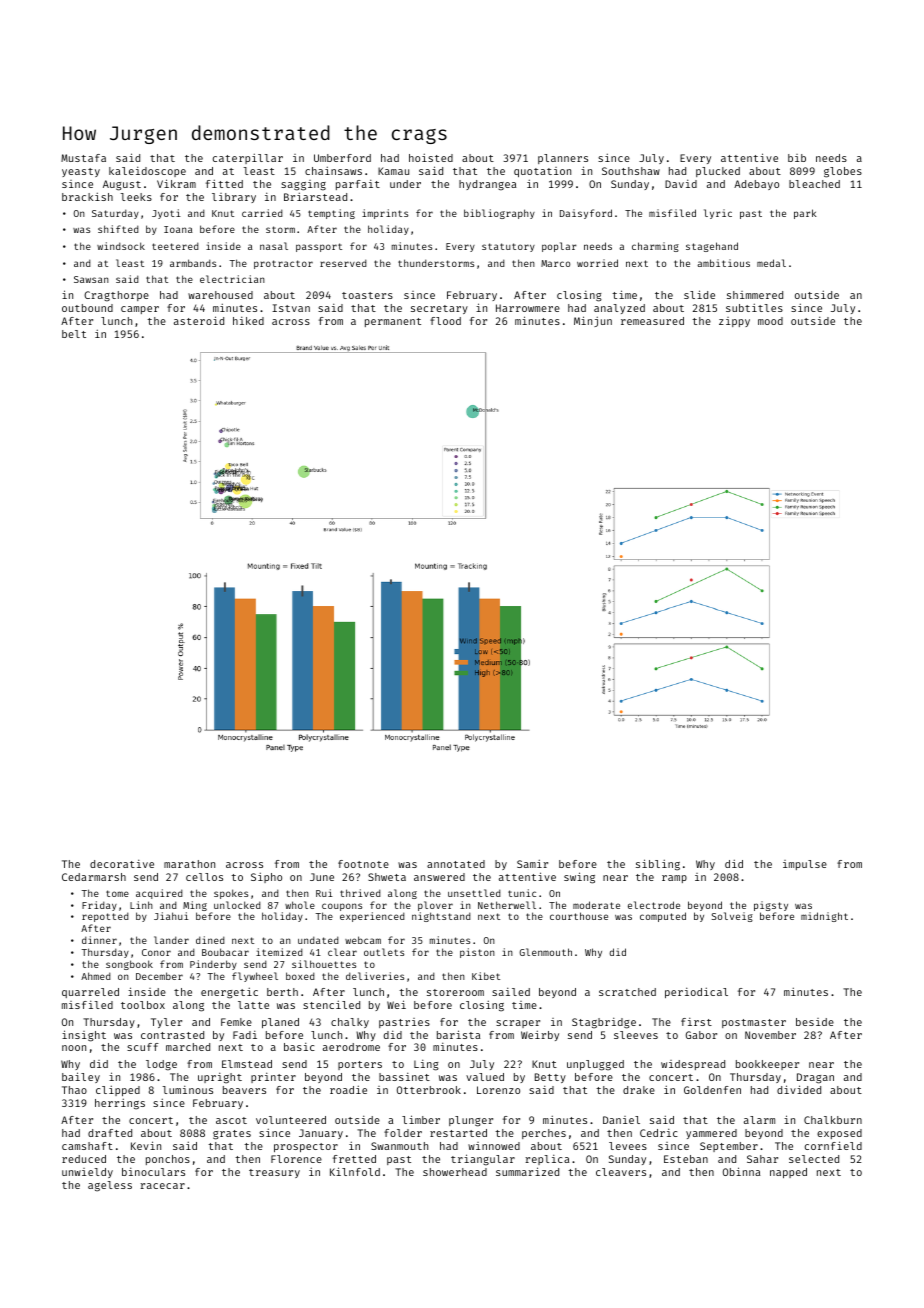 This screenshot has height=1308, width=924. What do you see at coordinates (110, 1186) in the screenshot?
I see `ageless` at bounding box center [110, 1186].
